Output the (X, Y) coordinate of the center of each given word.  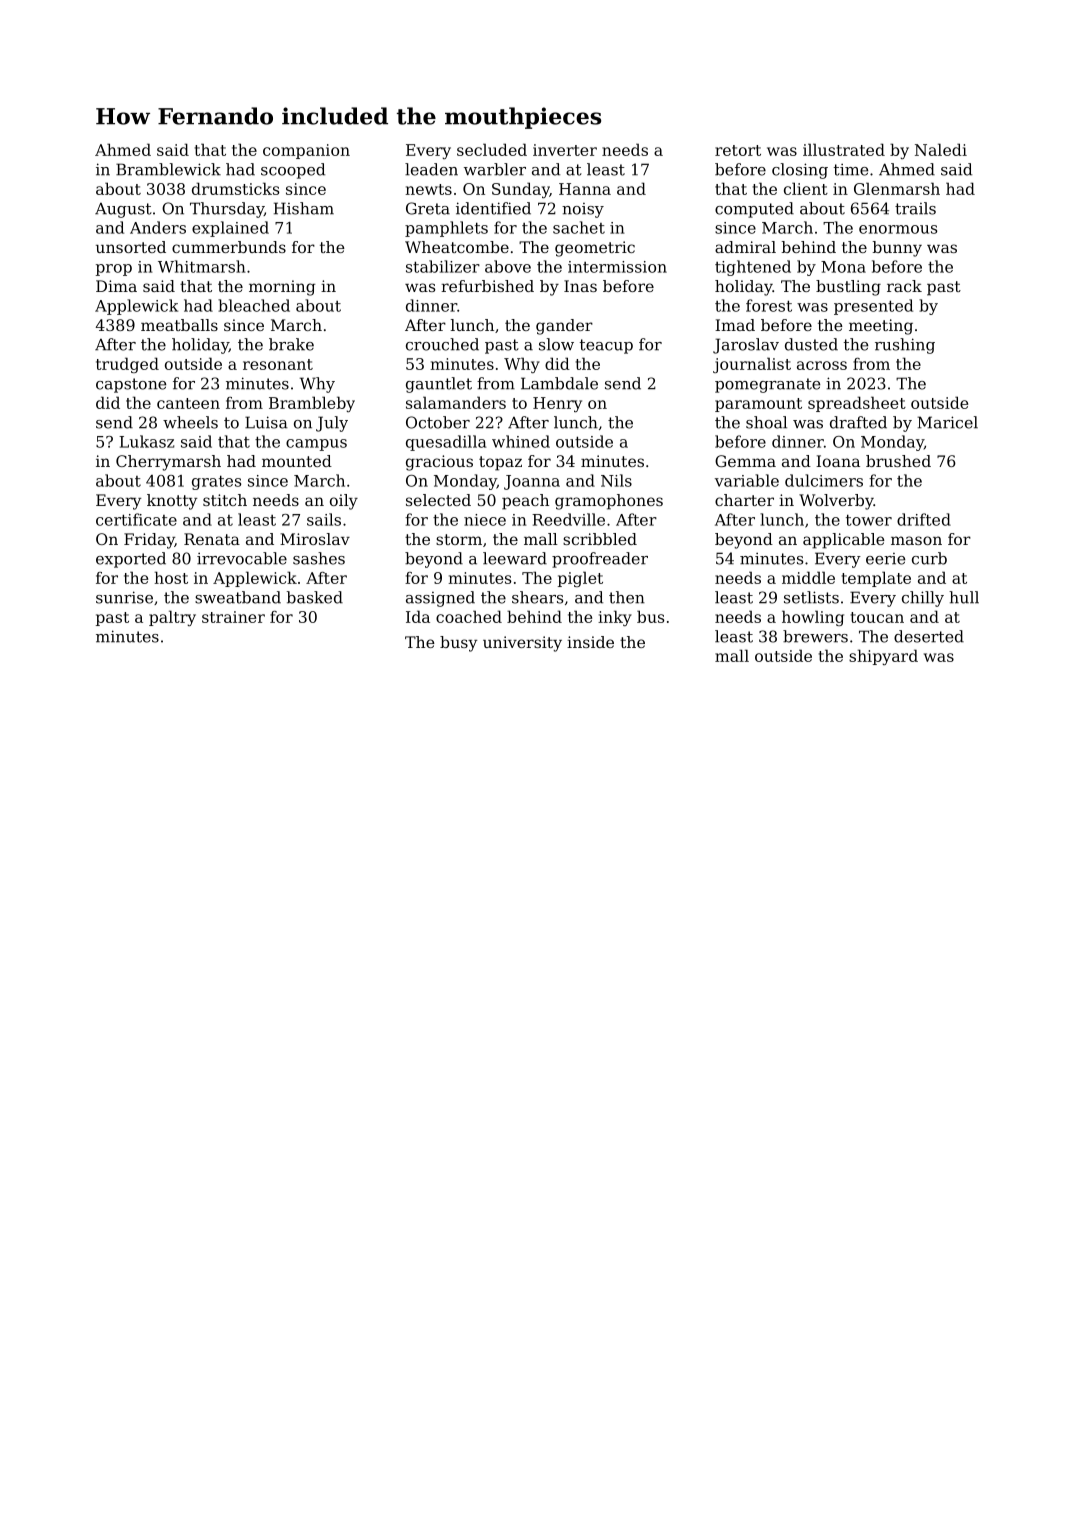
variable (747, 480)
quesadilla (446, 443)
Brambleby (312, 404)
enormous (898, 229)
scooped (293, 171)
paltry (172, 618)
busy (458, 644)
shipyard (883, 657)
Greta (428, 208)
